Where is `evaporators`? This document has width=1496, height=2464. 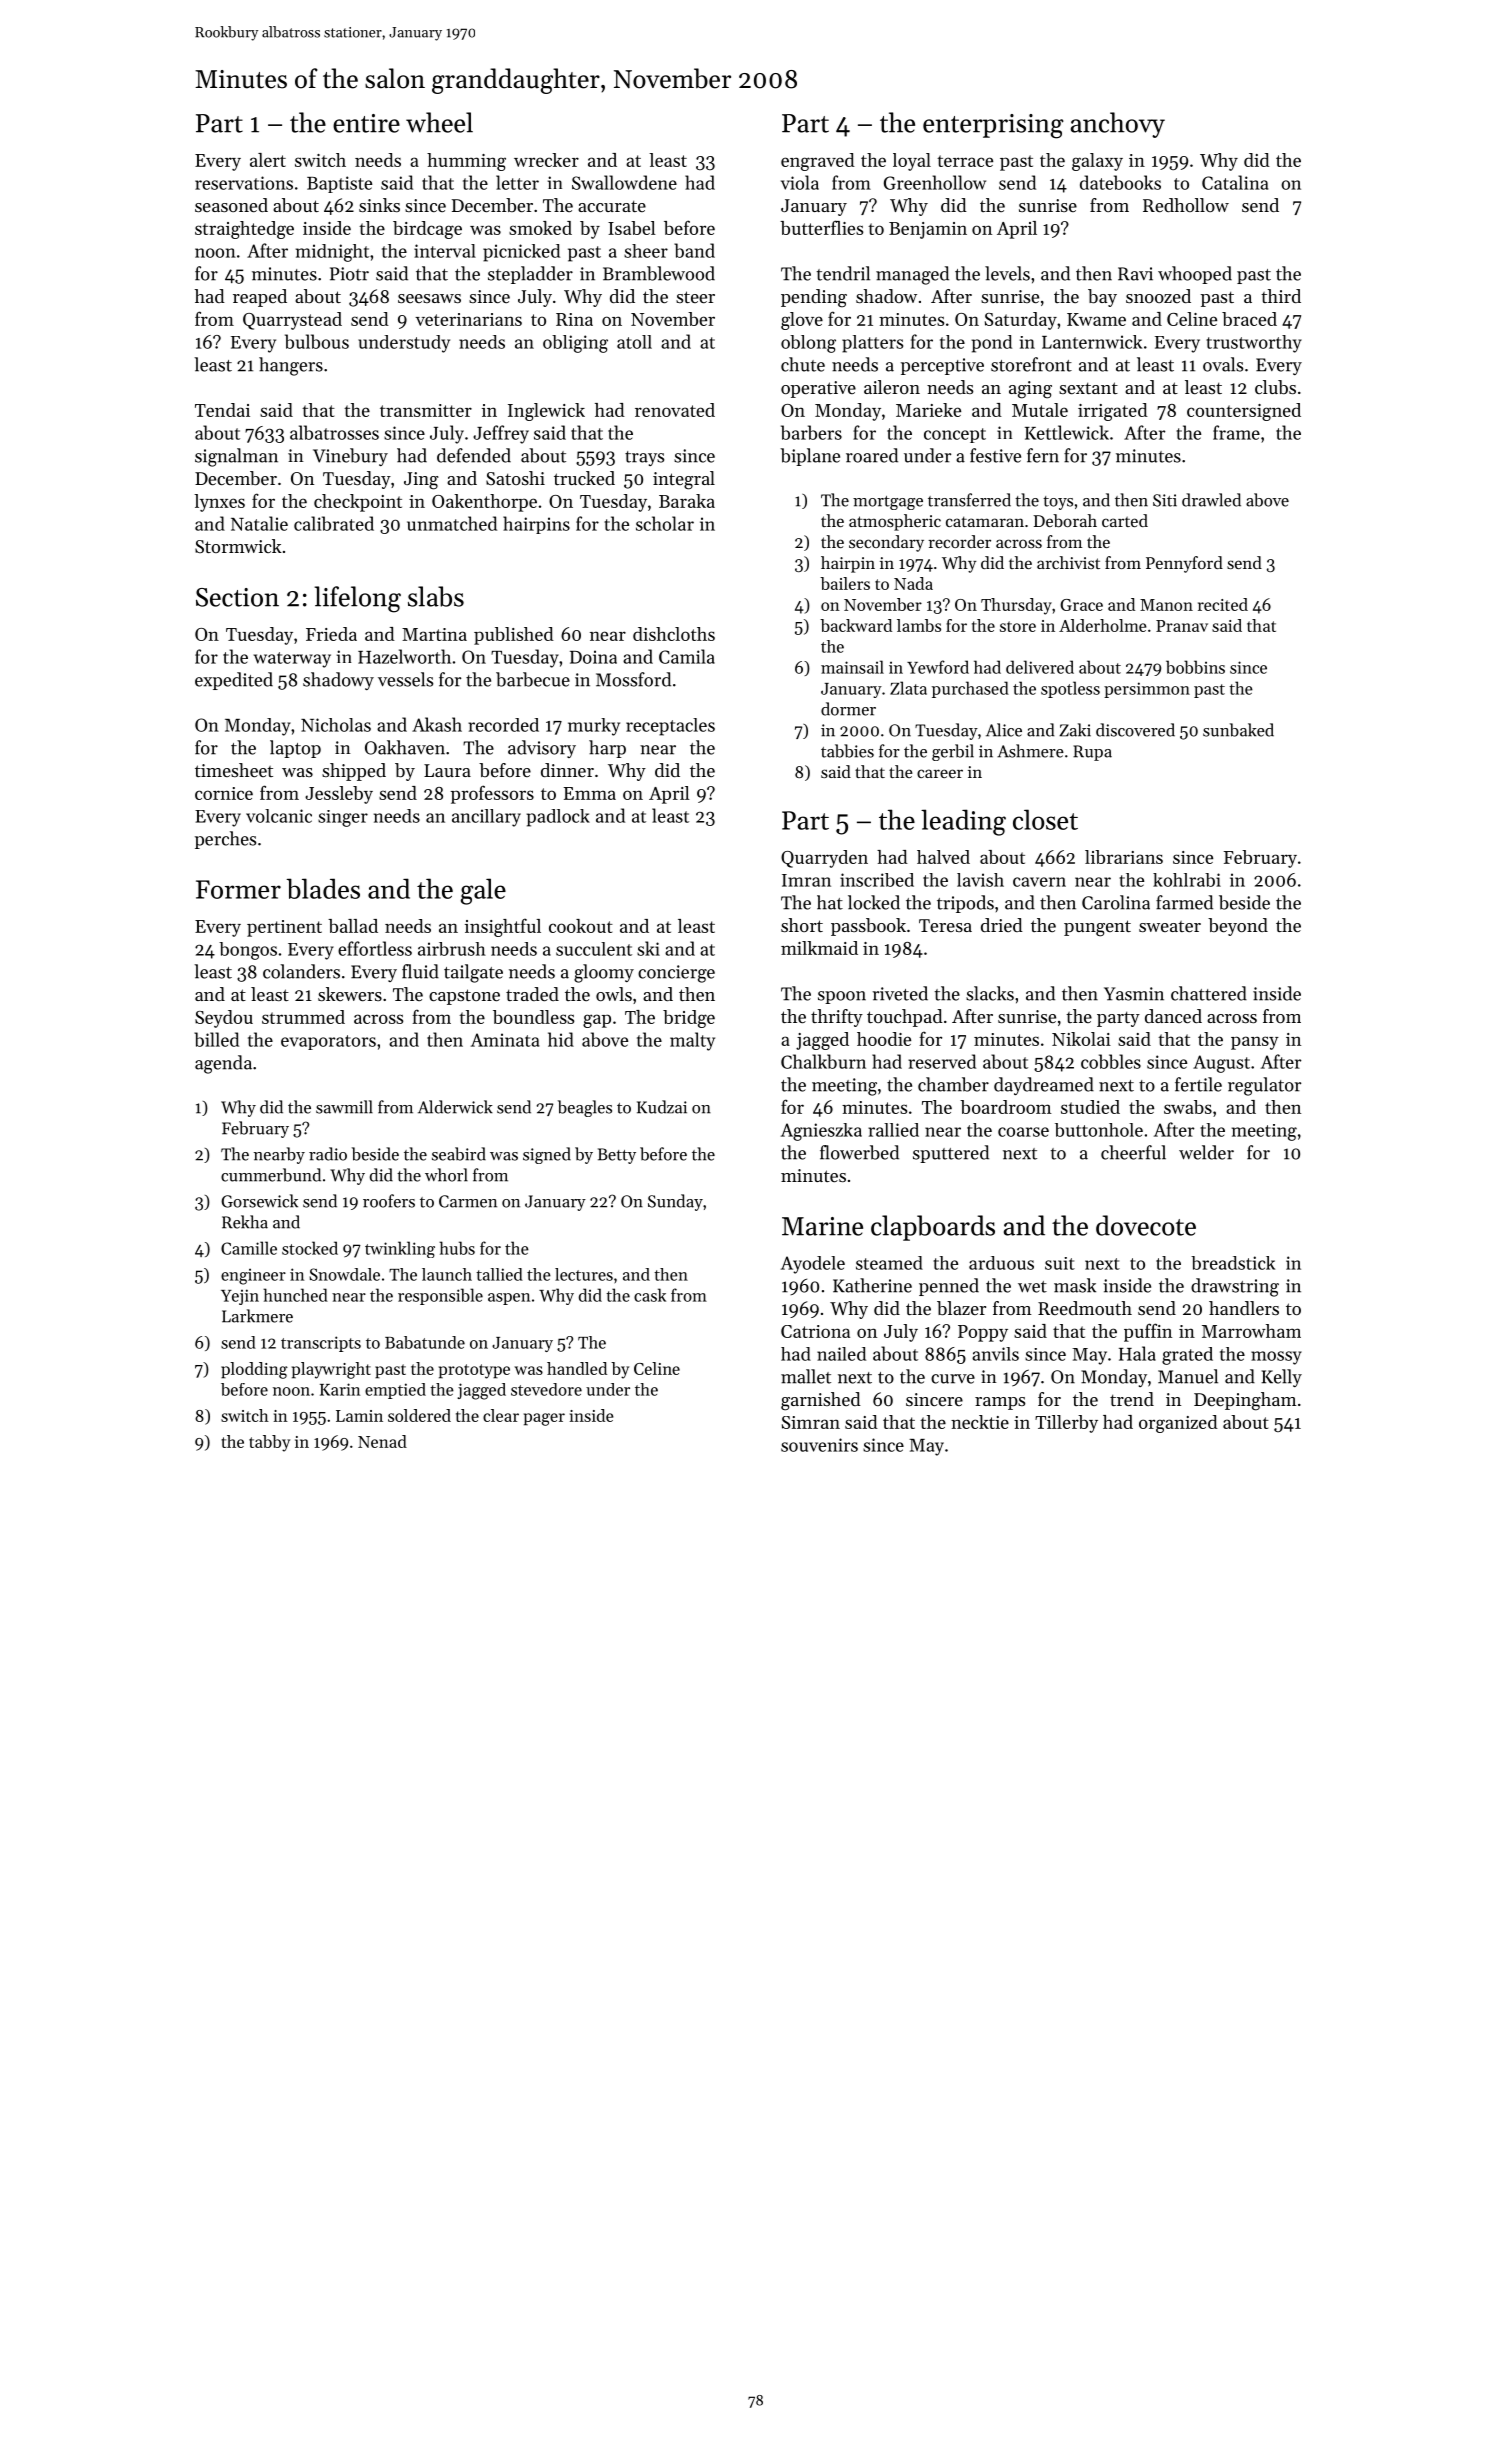 evaporators is located at coordinates (328, 1042).
